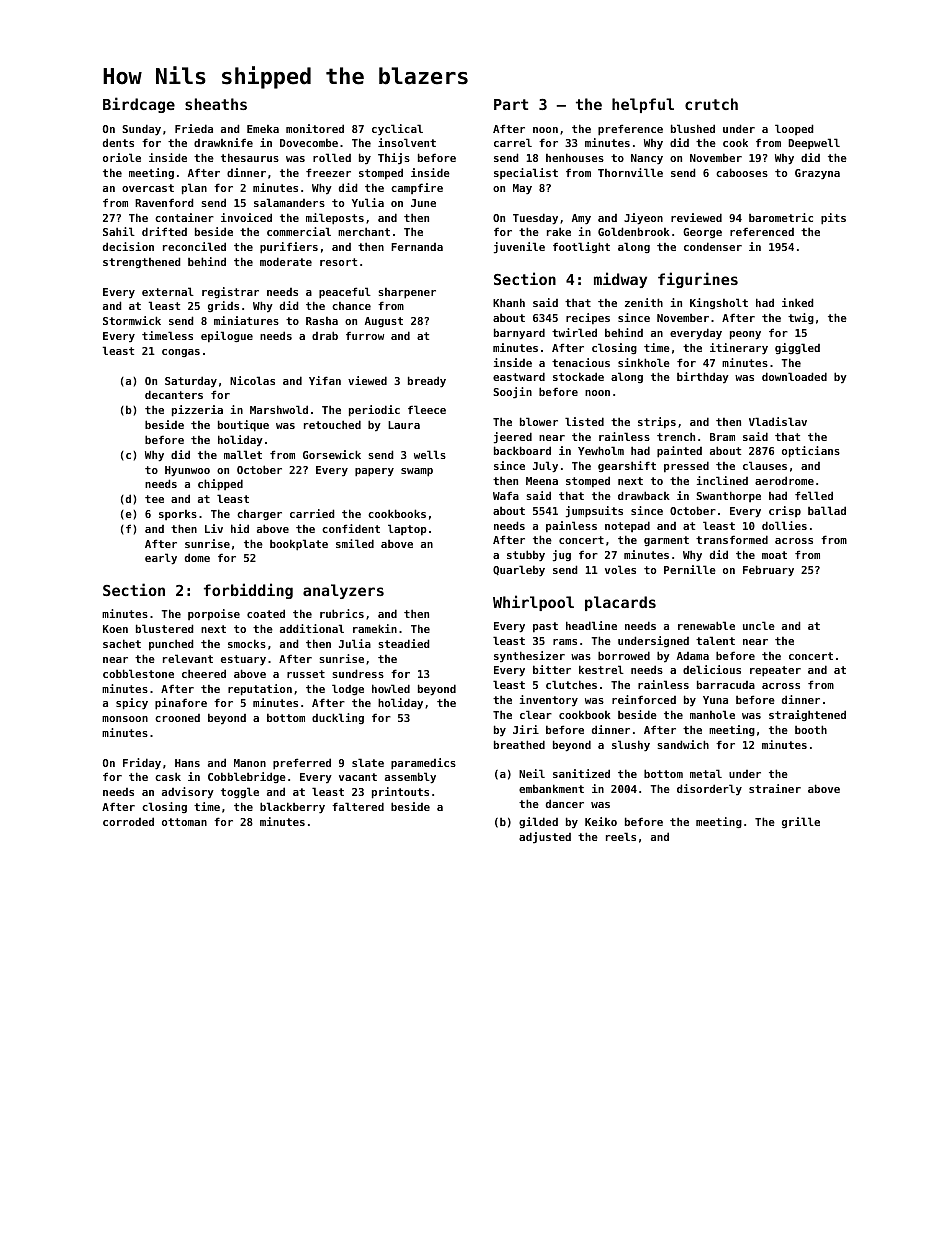 The width and height of the page is (952, 1233). What do you see at coordinates (545, 838) in the page?
I see `adjusted` at bounding box center [545, 838].
